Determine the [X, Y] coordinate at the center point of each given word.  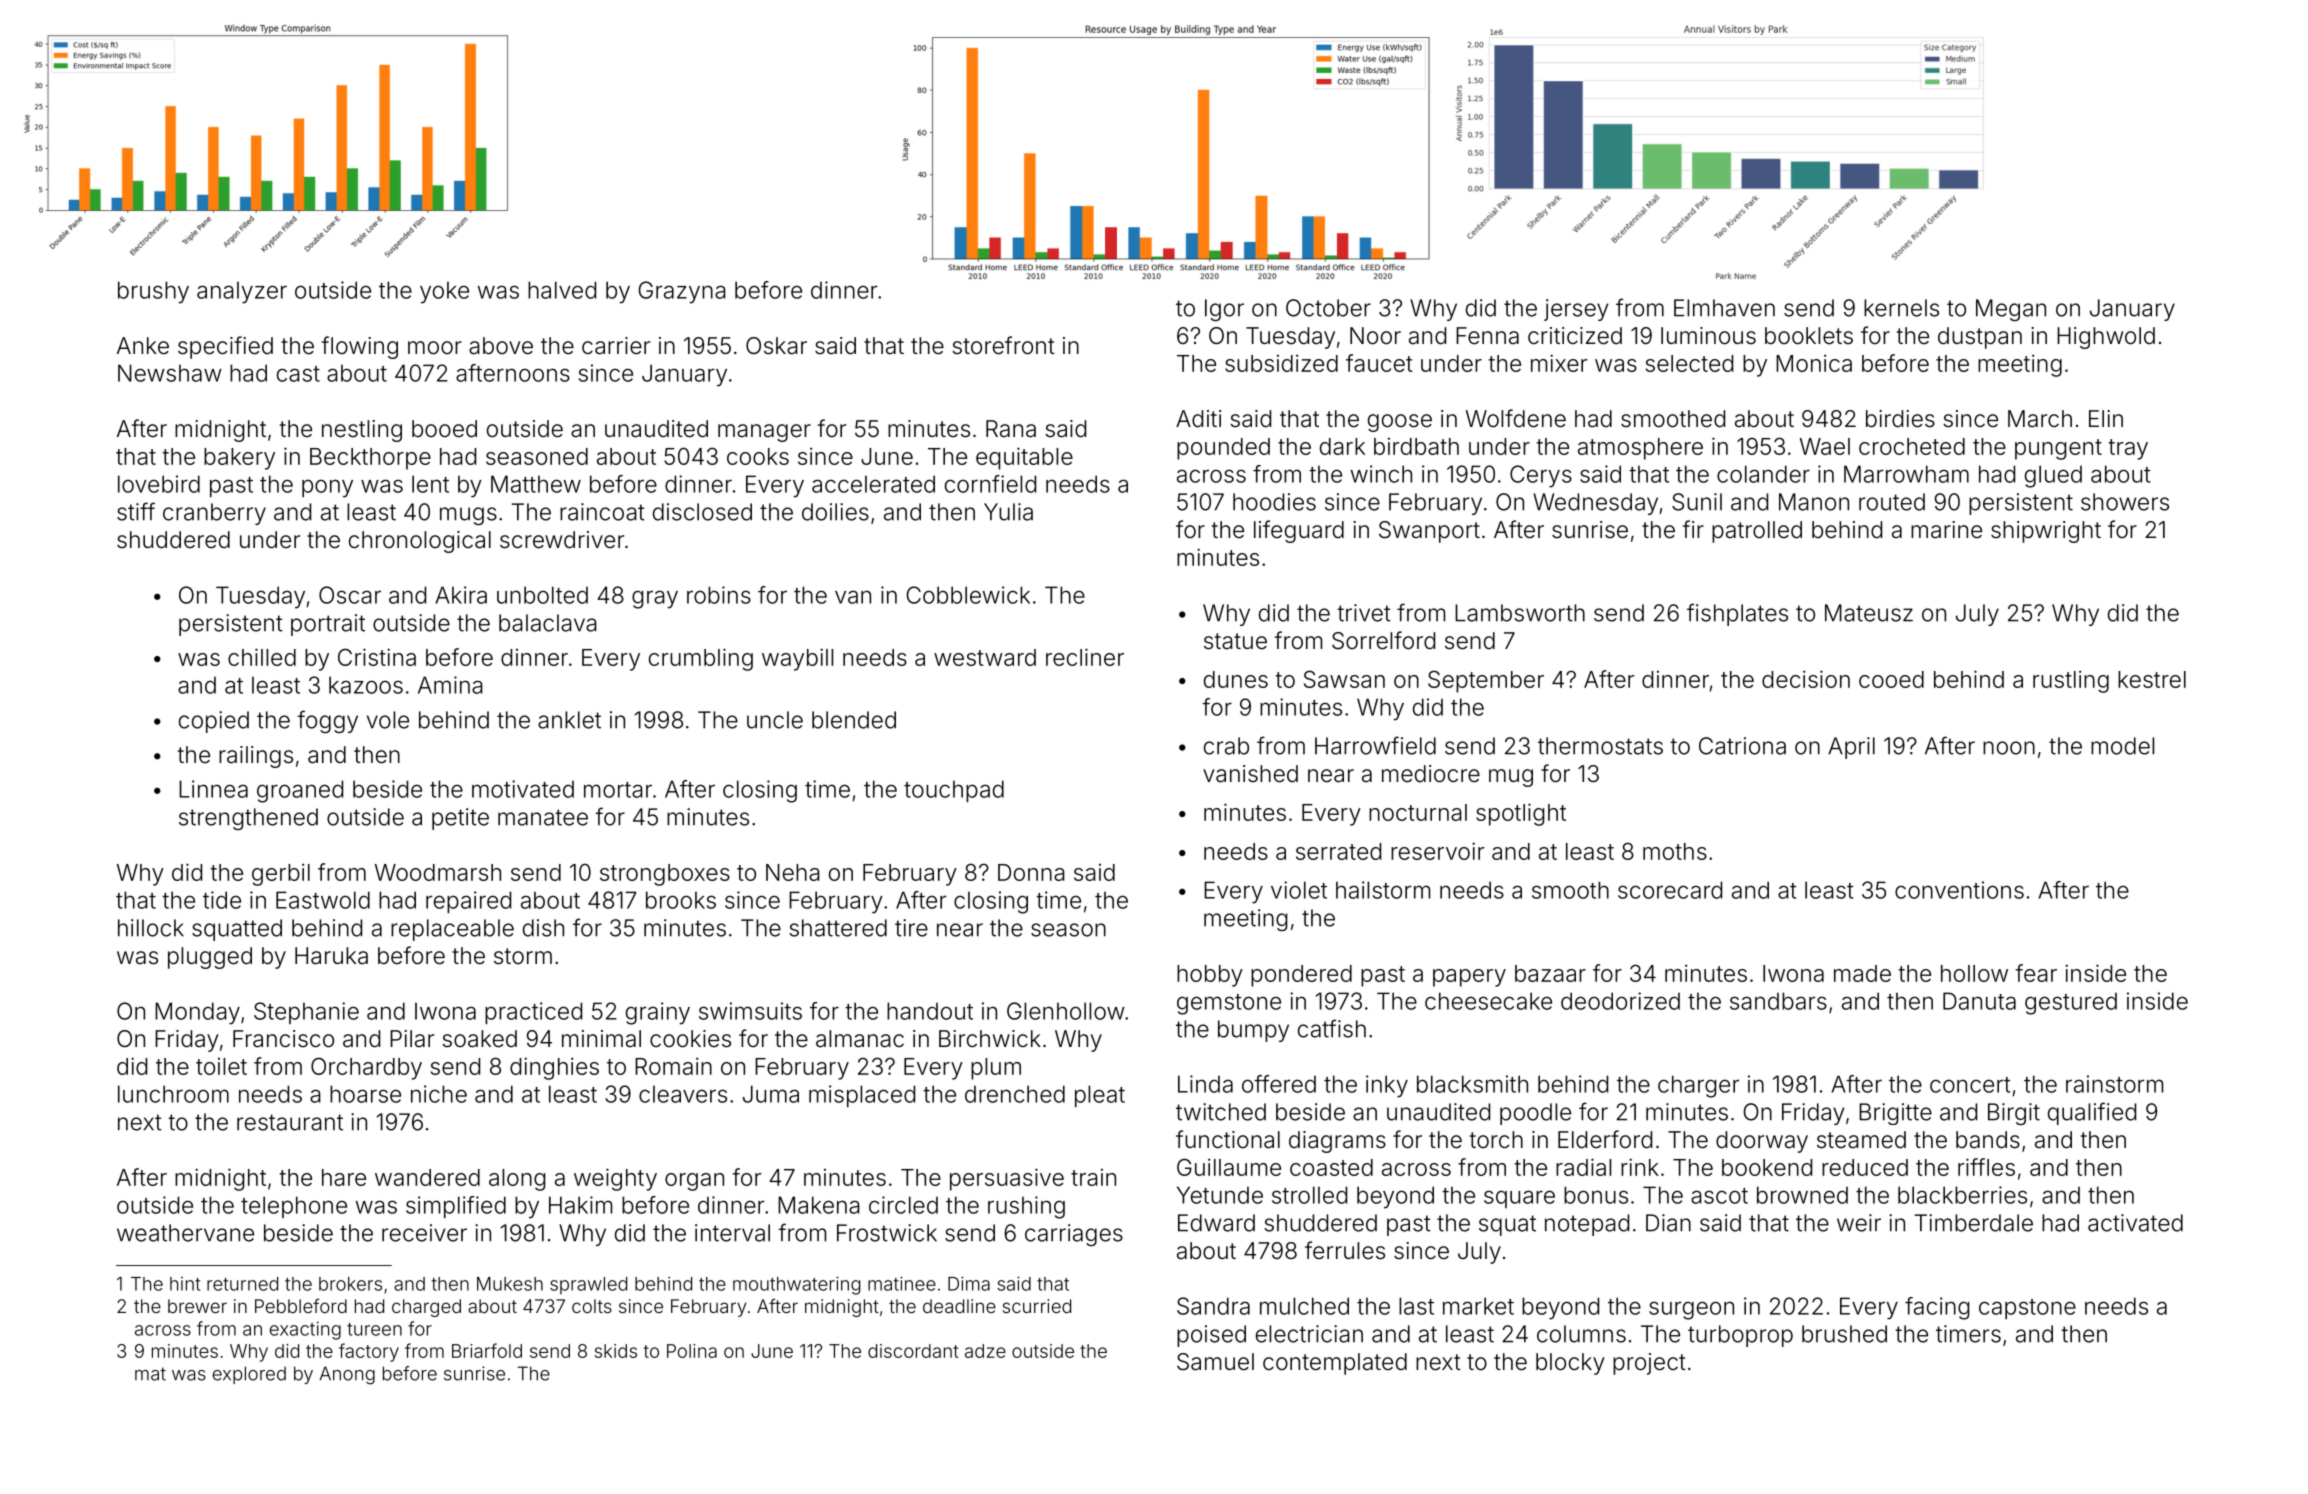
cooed [1891, 679]
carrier [616, 346]
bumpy [1253, 1031]
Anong [347, 1375]
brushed [1844, 1334]
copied [214, 722]
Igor [1224, 310]
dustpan [1980, 338]
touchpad [954, 791]
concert [1970, 1085]
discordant [913, 1351]
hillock [151, 928]
